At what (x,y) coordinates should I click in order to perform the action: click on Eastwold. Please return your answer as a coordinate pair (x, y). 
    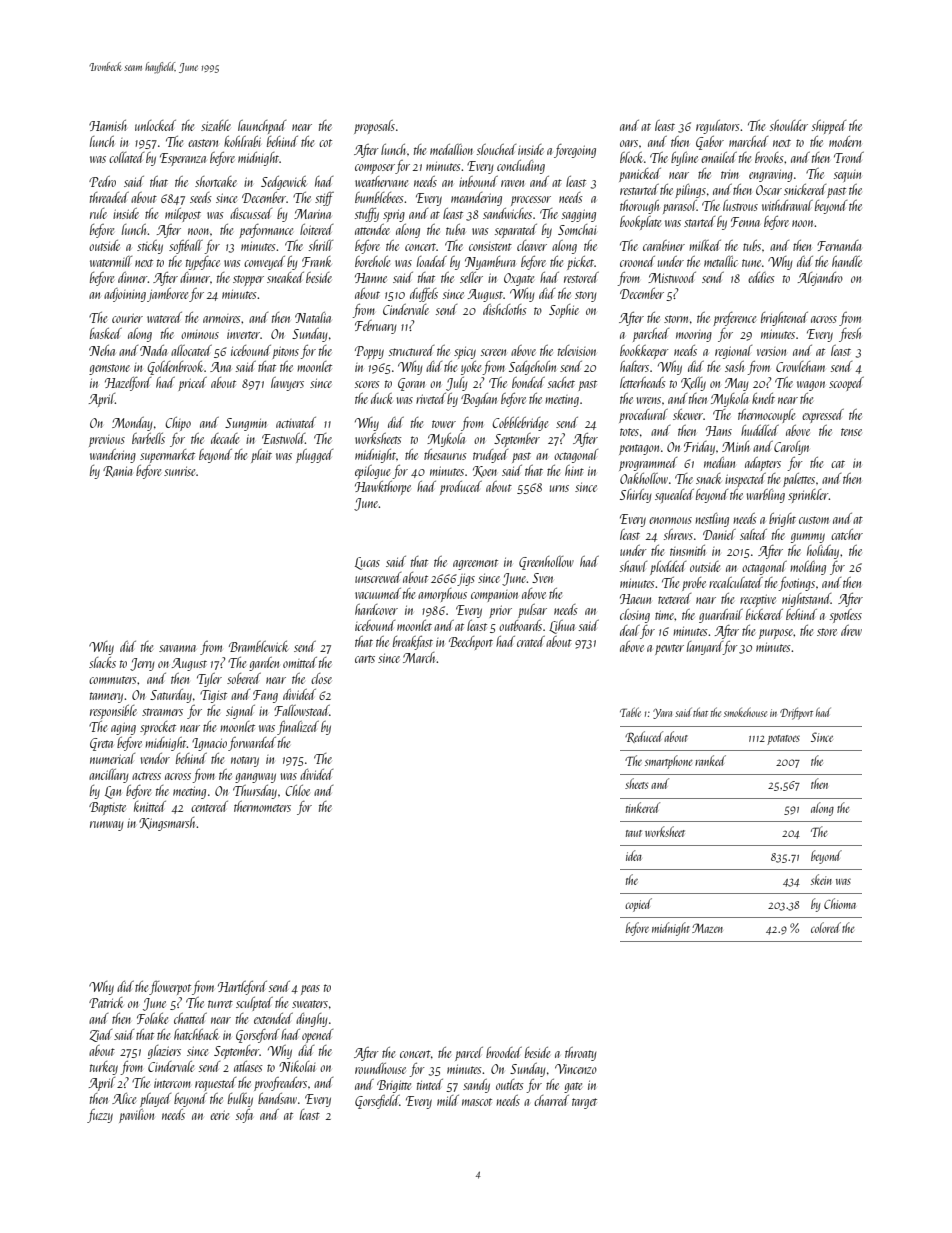
    Looking at the image, I should click on (283, 438).
